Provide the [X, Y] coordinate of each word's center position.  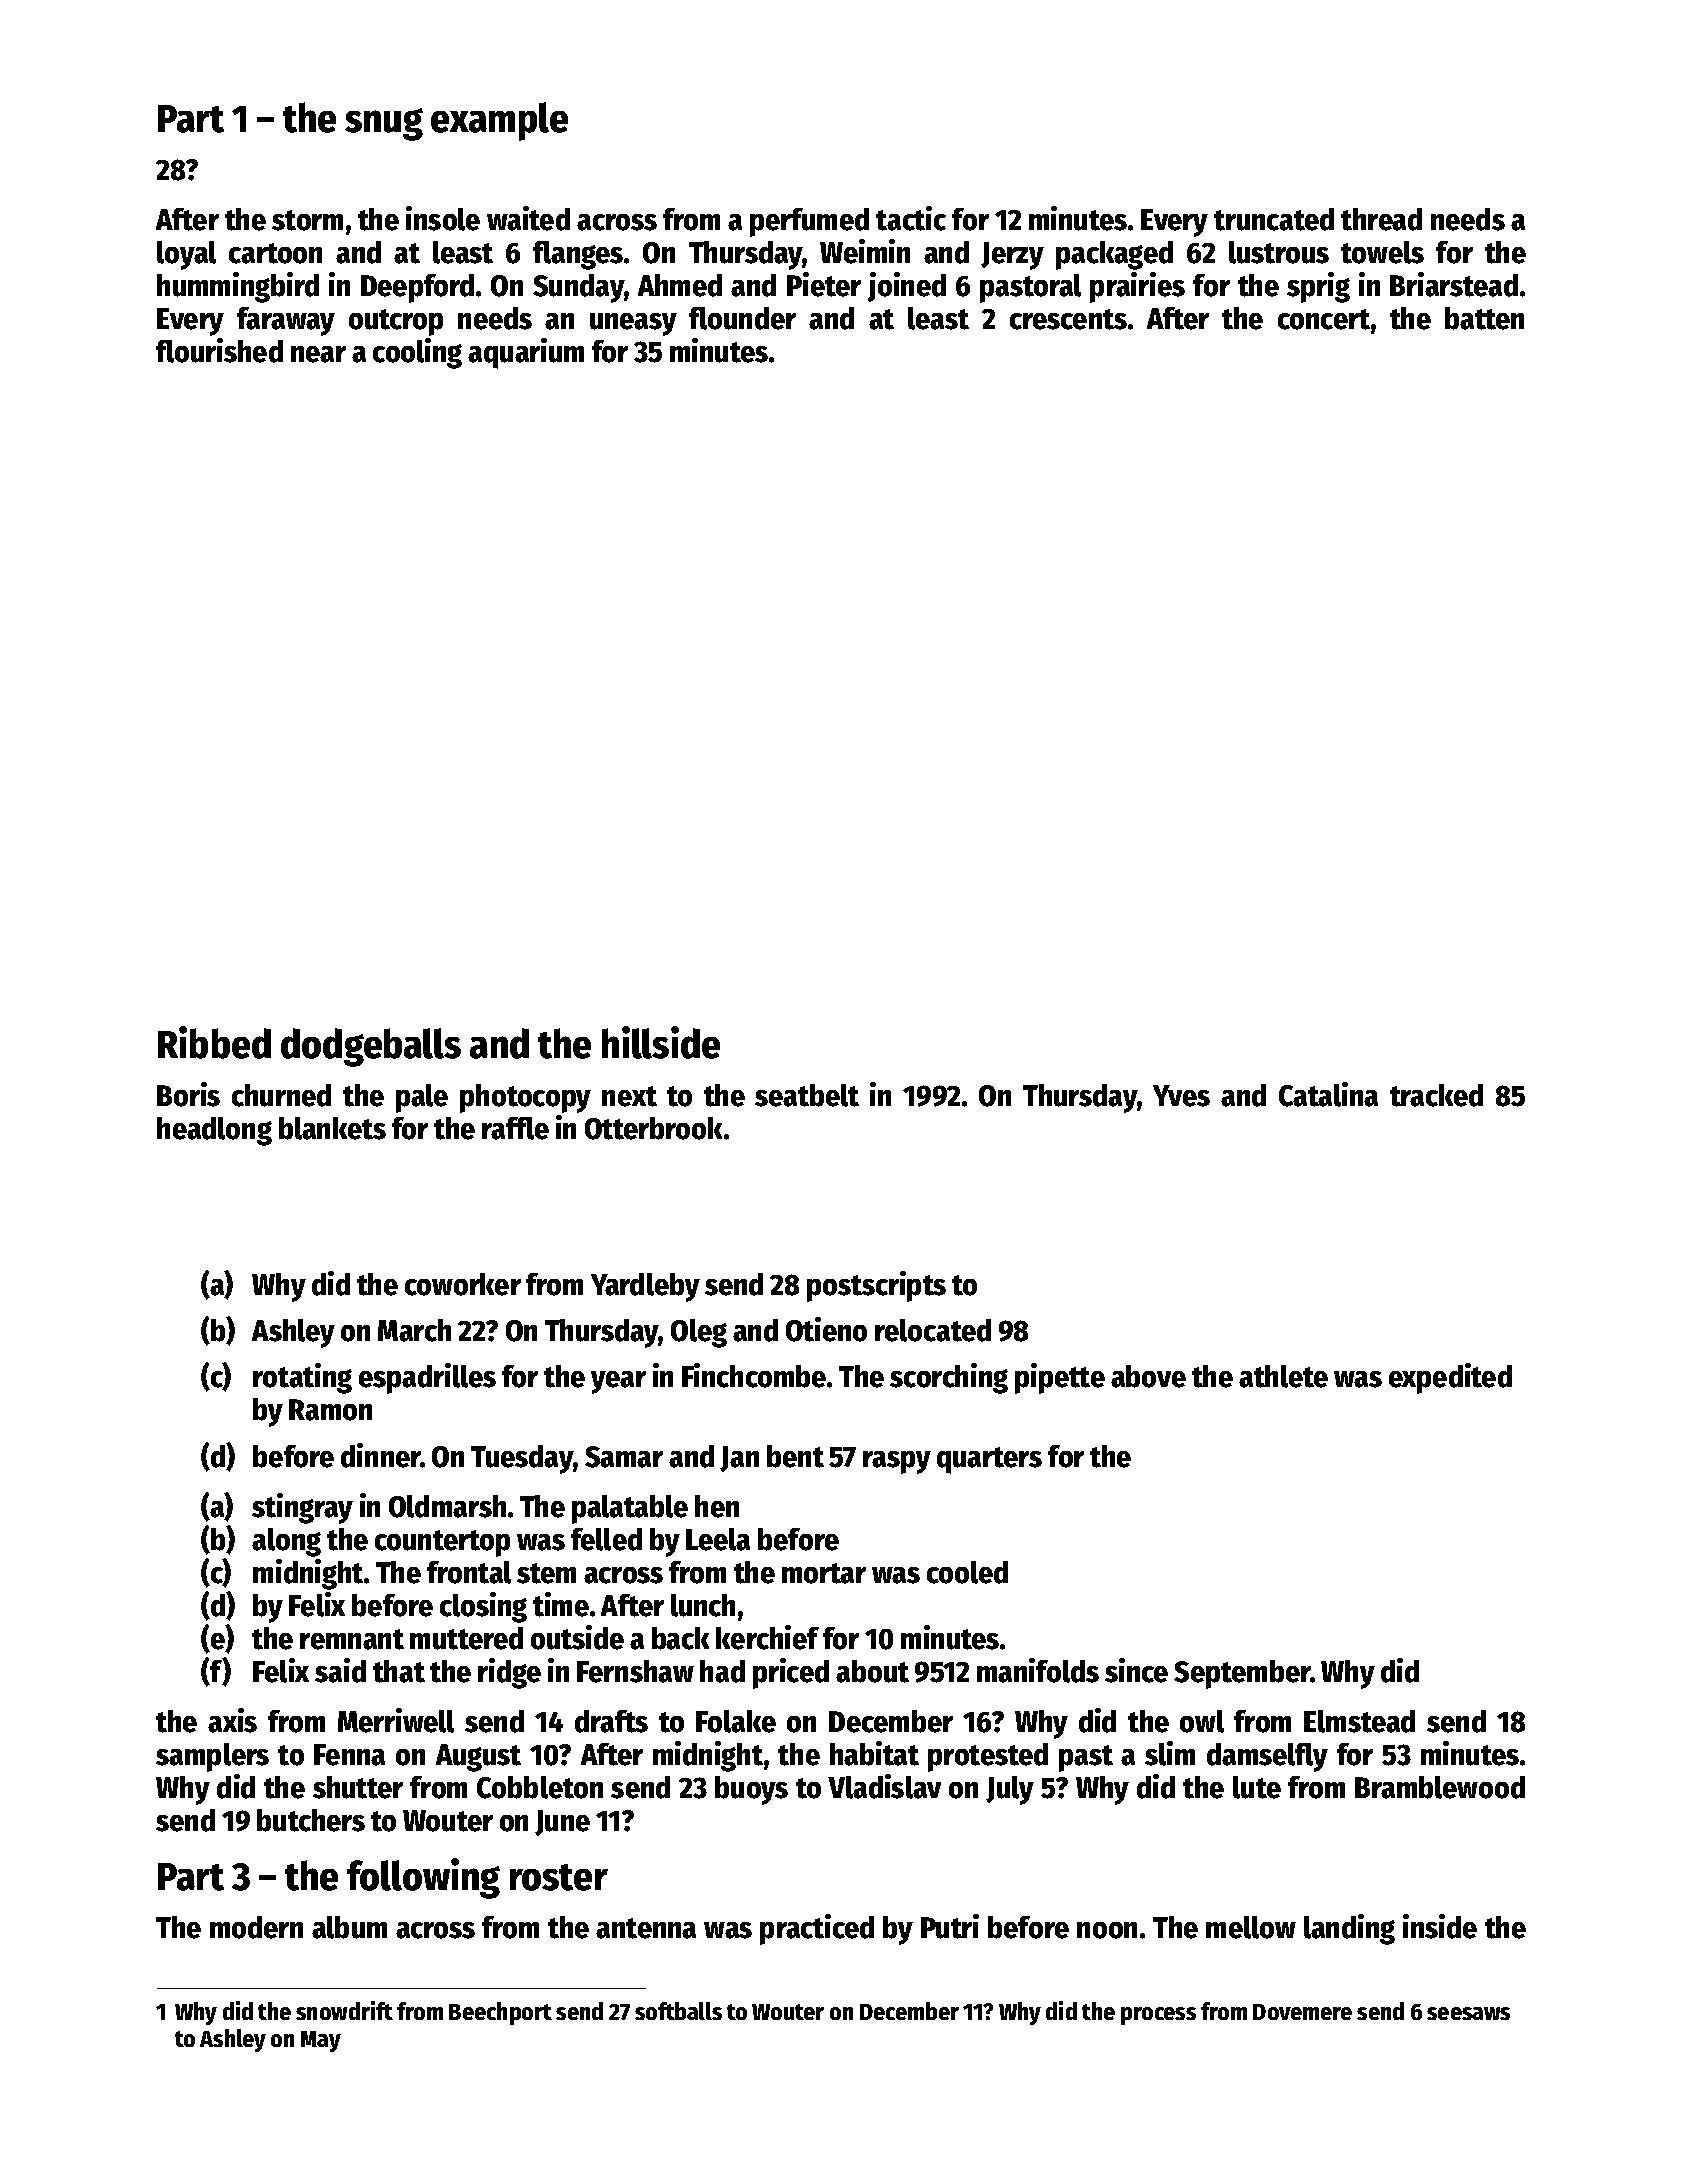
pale [422, 1098]
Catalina [1328, 1094]
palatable [630, 1509]
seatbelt [807, 1095]
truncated [1274, 219]
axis [232, 1720]
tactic [911, 218]
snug [384, 124]
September [1242, 1674]
